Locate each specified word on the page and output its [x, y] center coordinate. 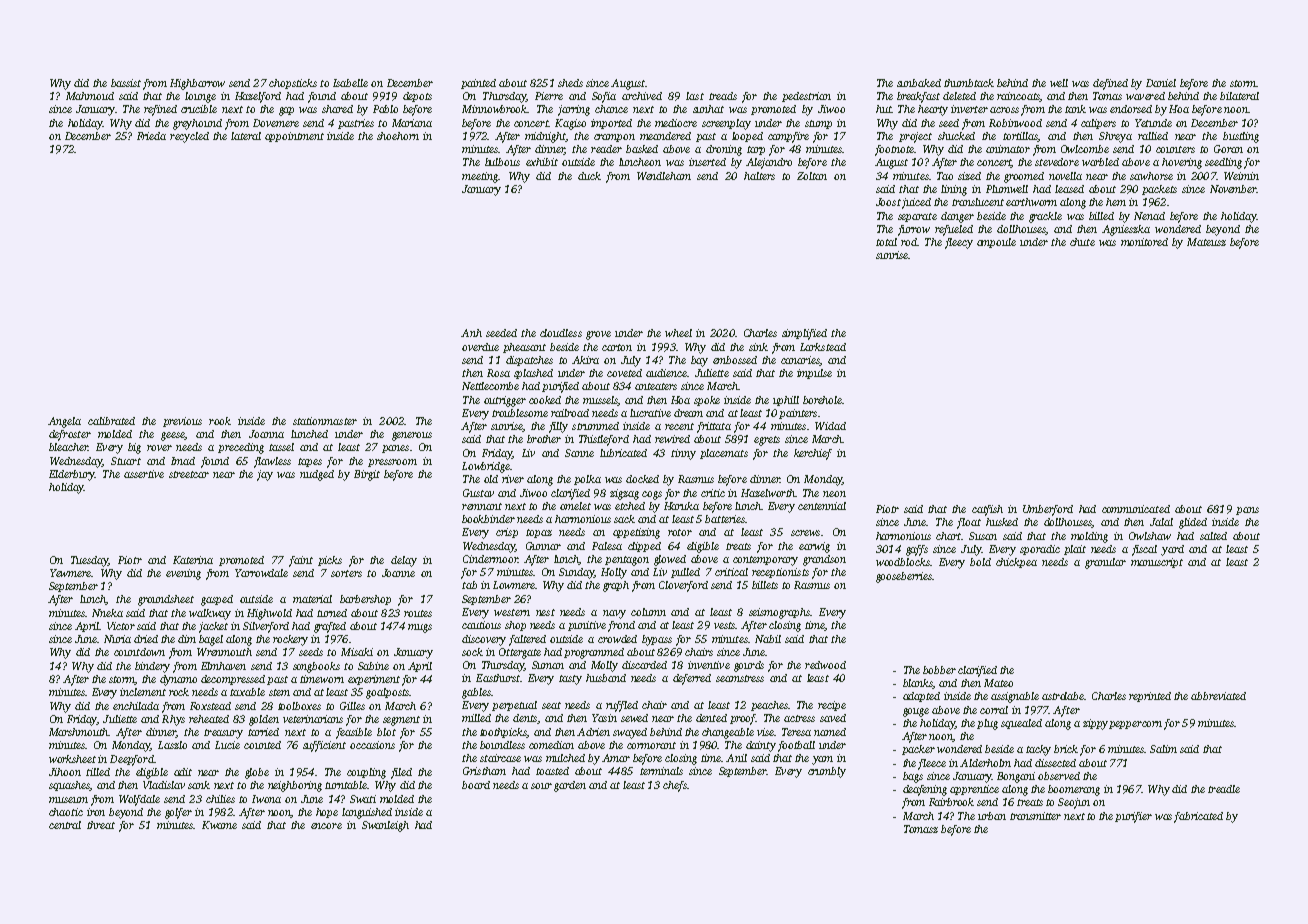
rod [909, 242]
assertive [144, 474]
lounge [200, 97]
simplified [804, 334]
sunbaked [919, 83]
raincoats [1018, 97]
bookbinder [488, 519]
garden [570, 786]
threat [101, 825]
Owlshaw [1150, 536]
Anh [471, 333]
